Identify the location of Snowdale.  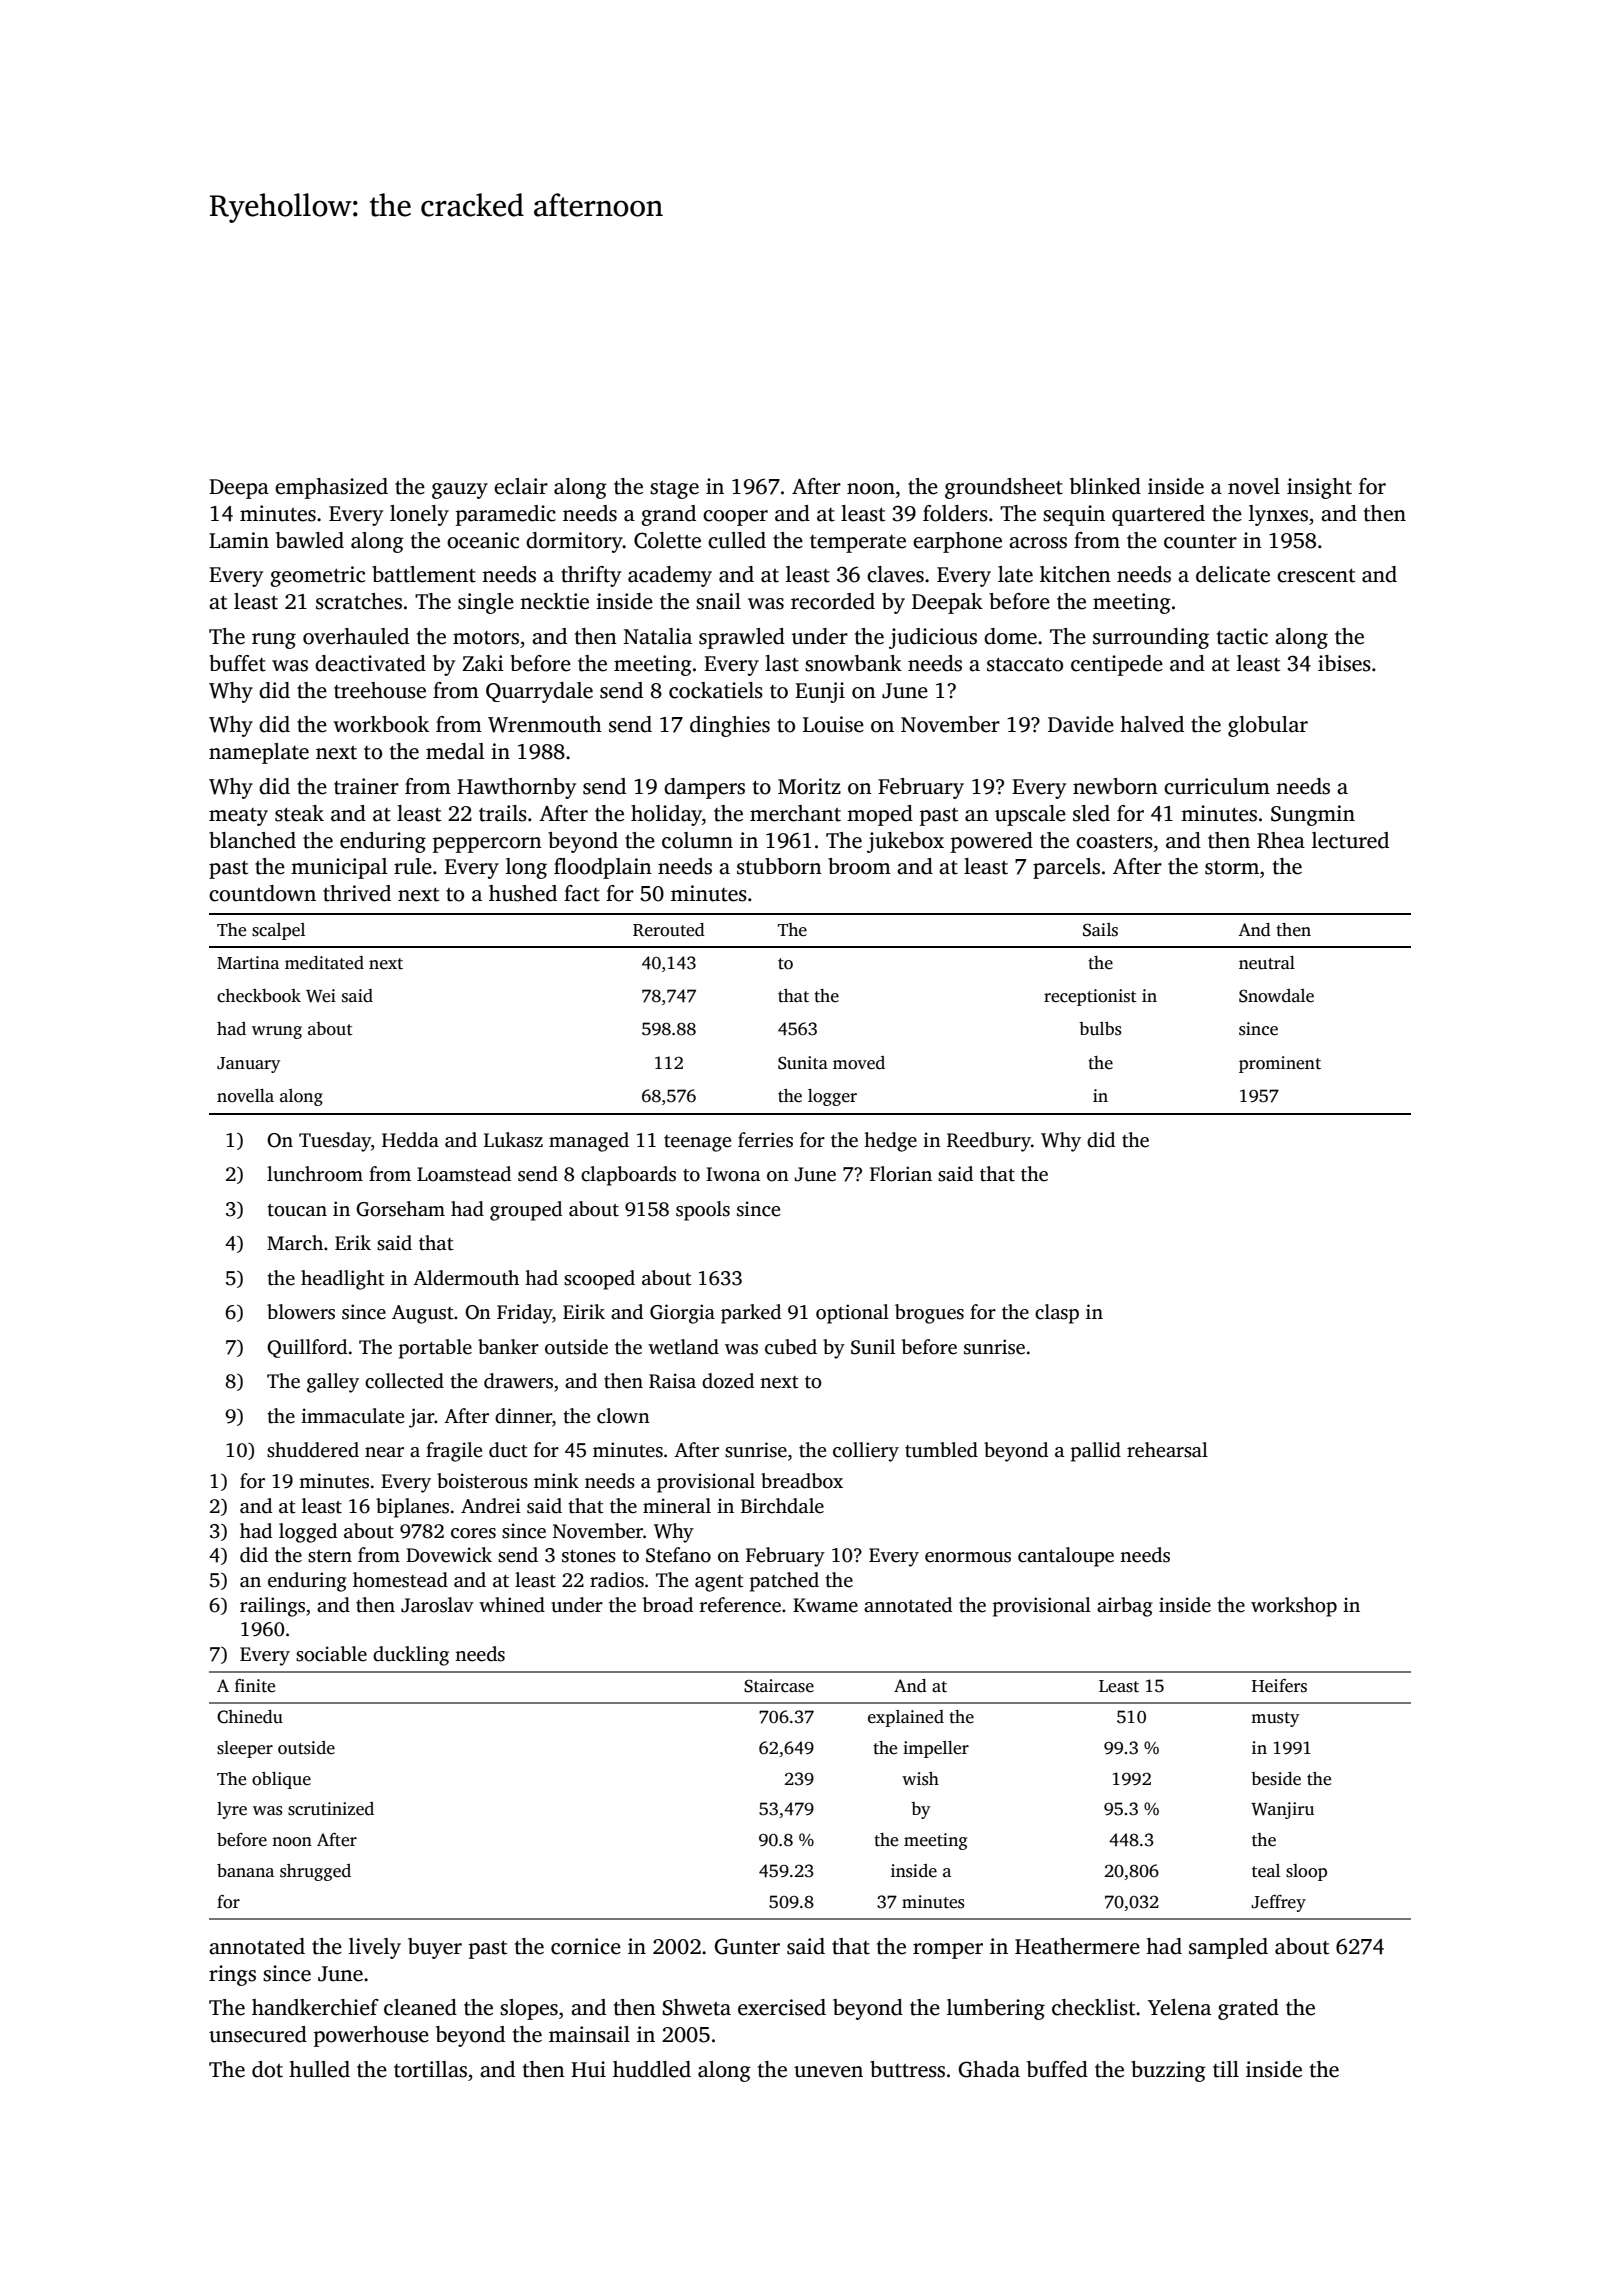
(1276, 996).
